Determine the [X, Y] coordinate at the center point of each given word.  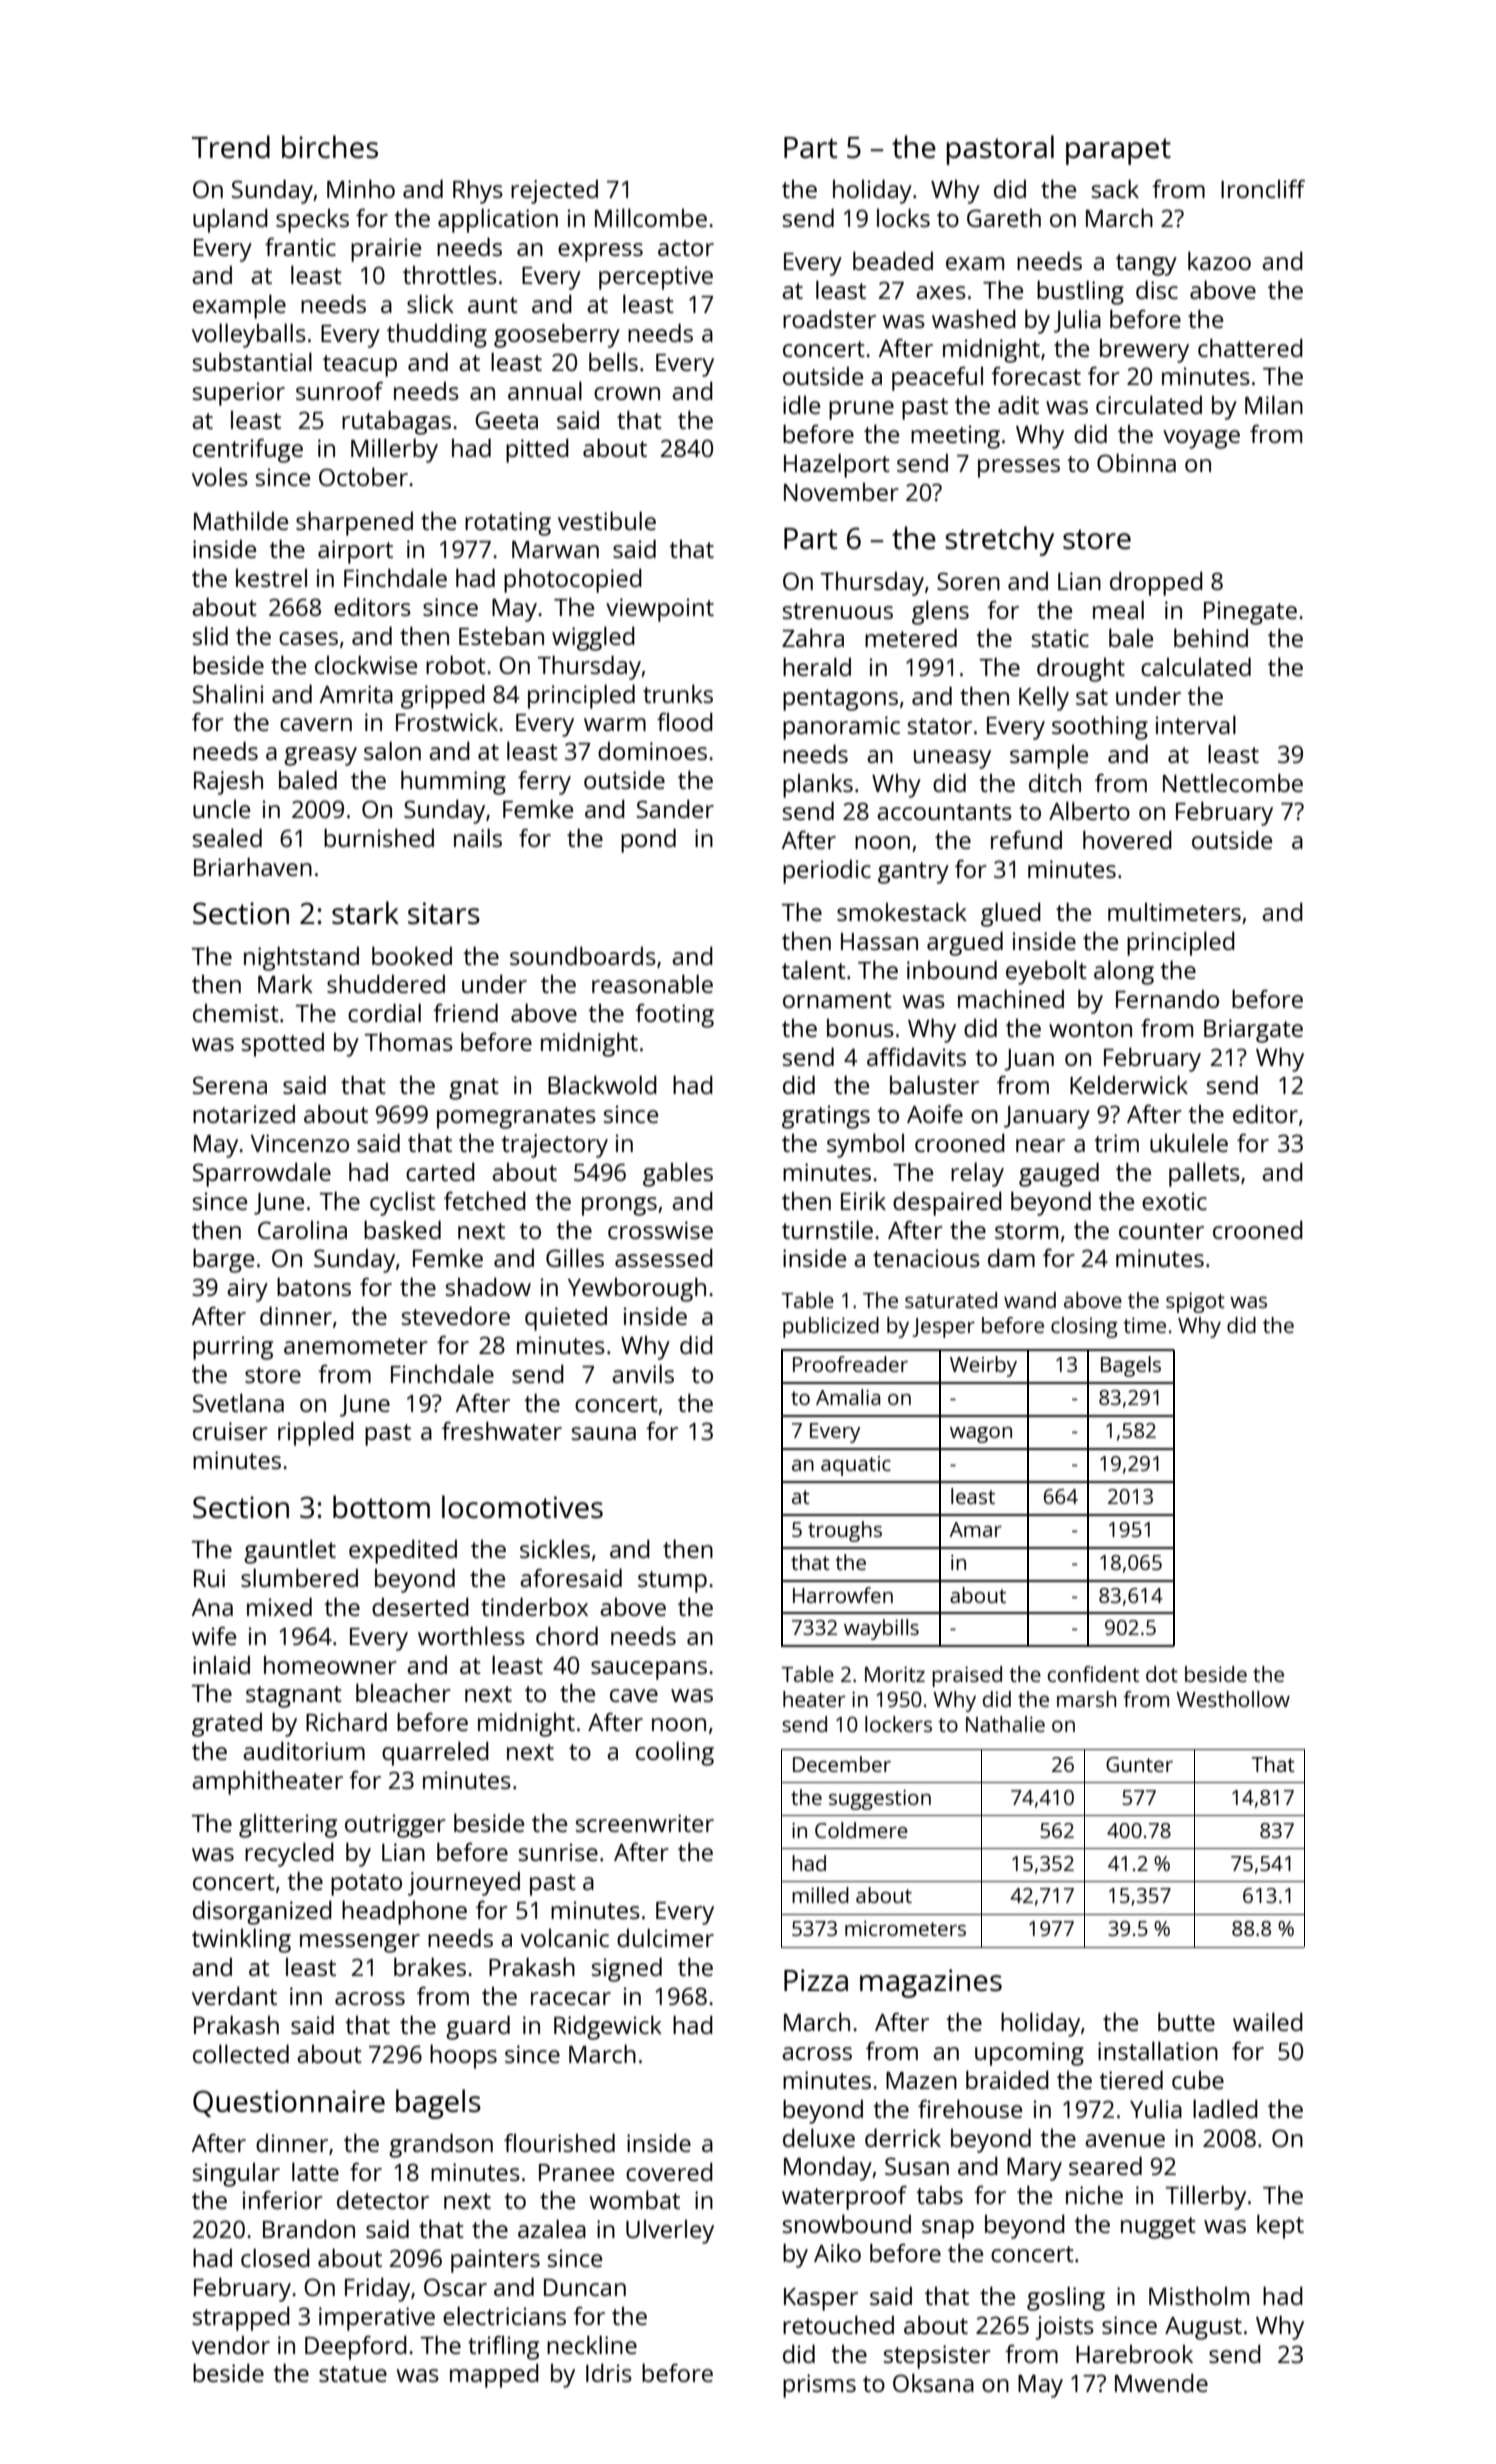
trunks [678, 693]
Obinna [1136, 462]
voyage [1201, 439]
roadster [829, 318]
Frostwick [447, 721]
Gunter [1139, 1764]
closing [1084, 1327]
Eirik [863, 1200]
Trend [231, 146]
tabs [939, 2195]
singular [236, 2175]
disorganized [262, 1912]
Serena [230, 1085]
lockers [898, 1724]
